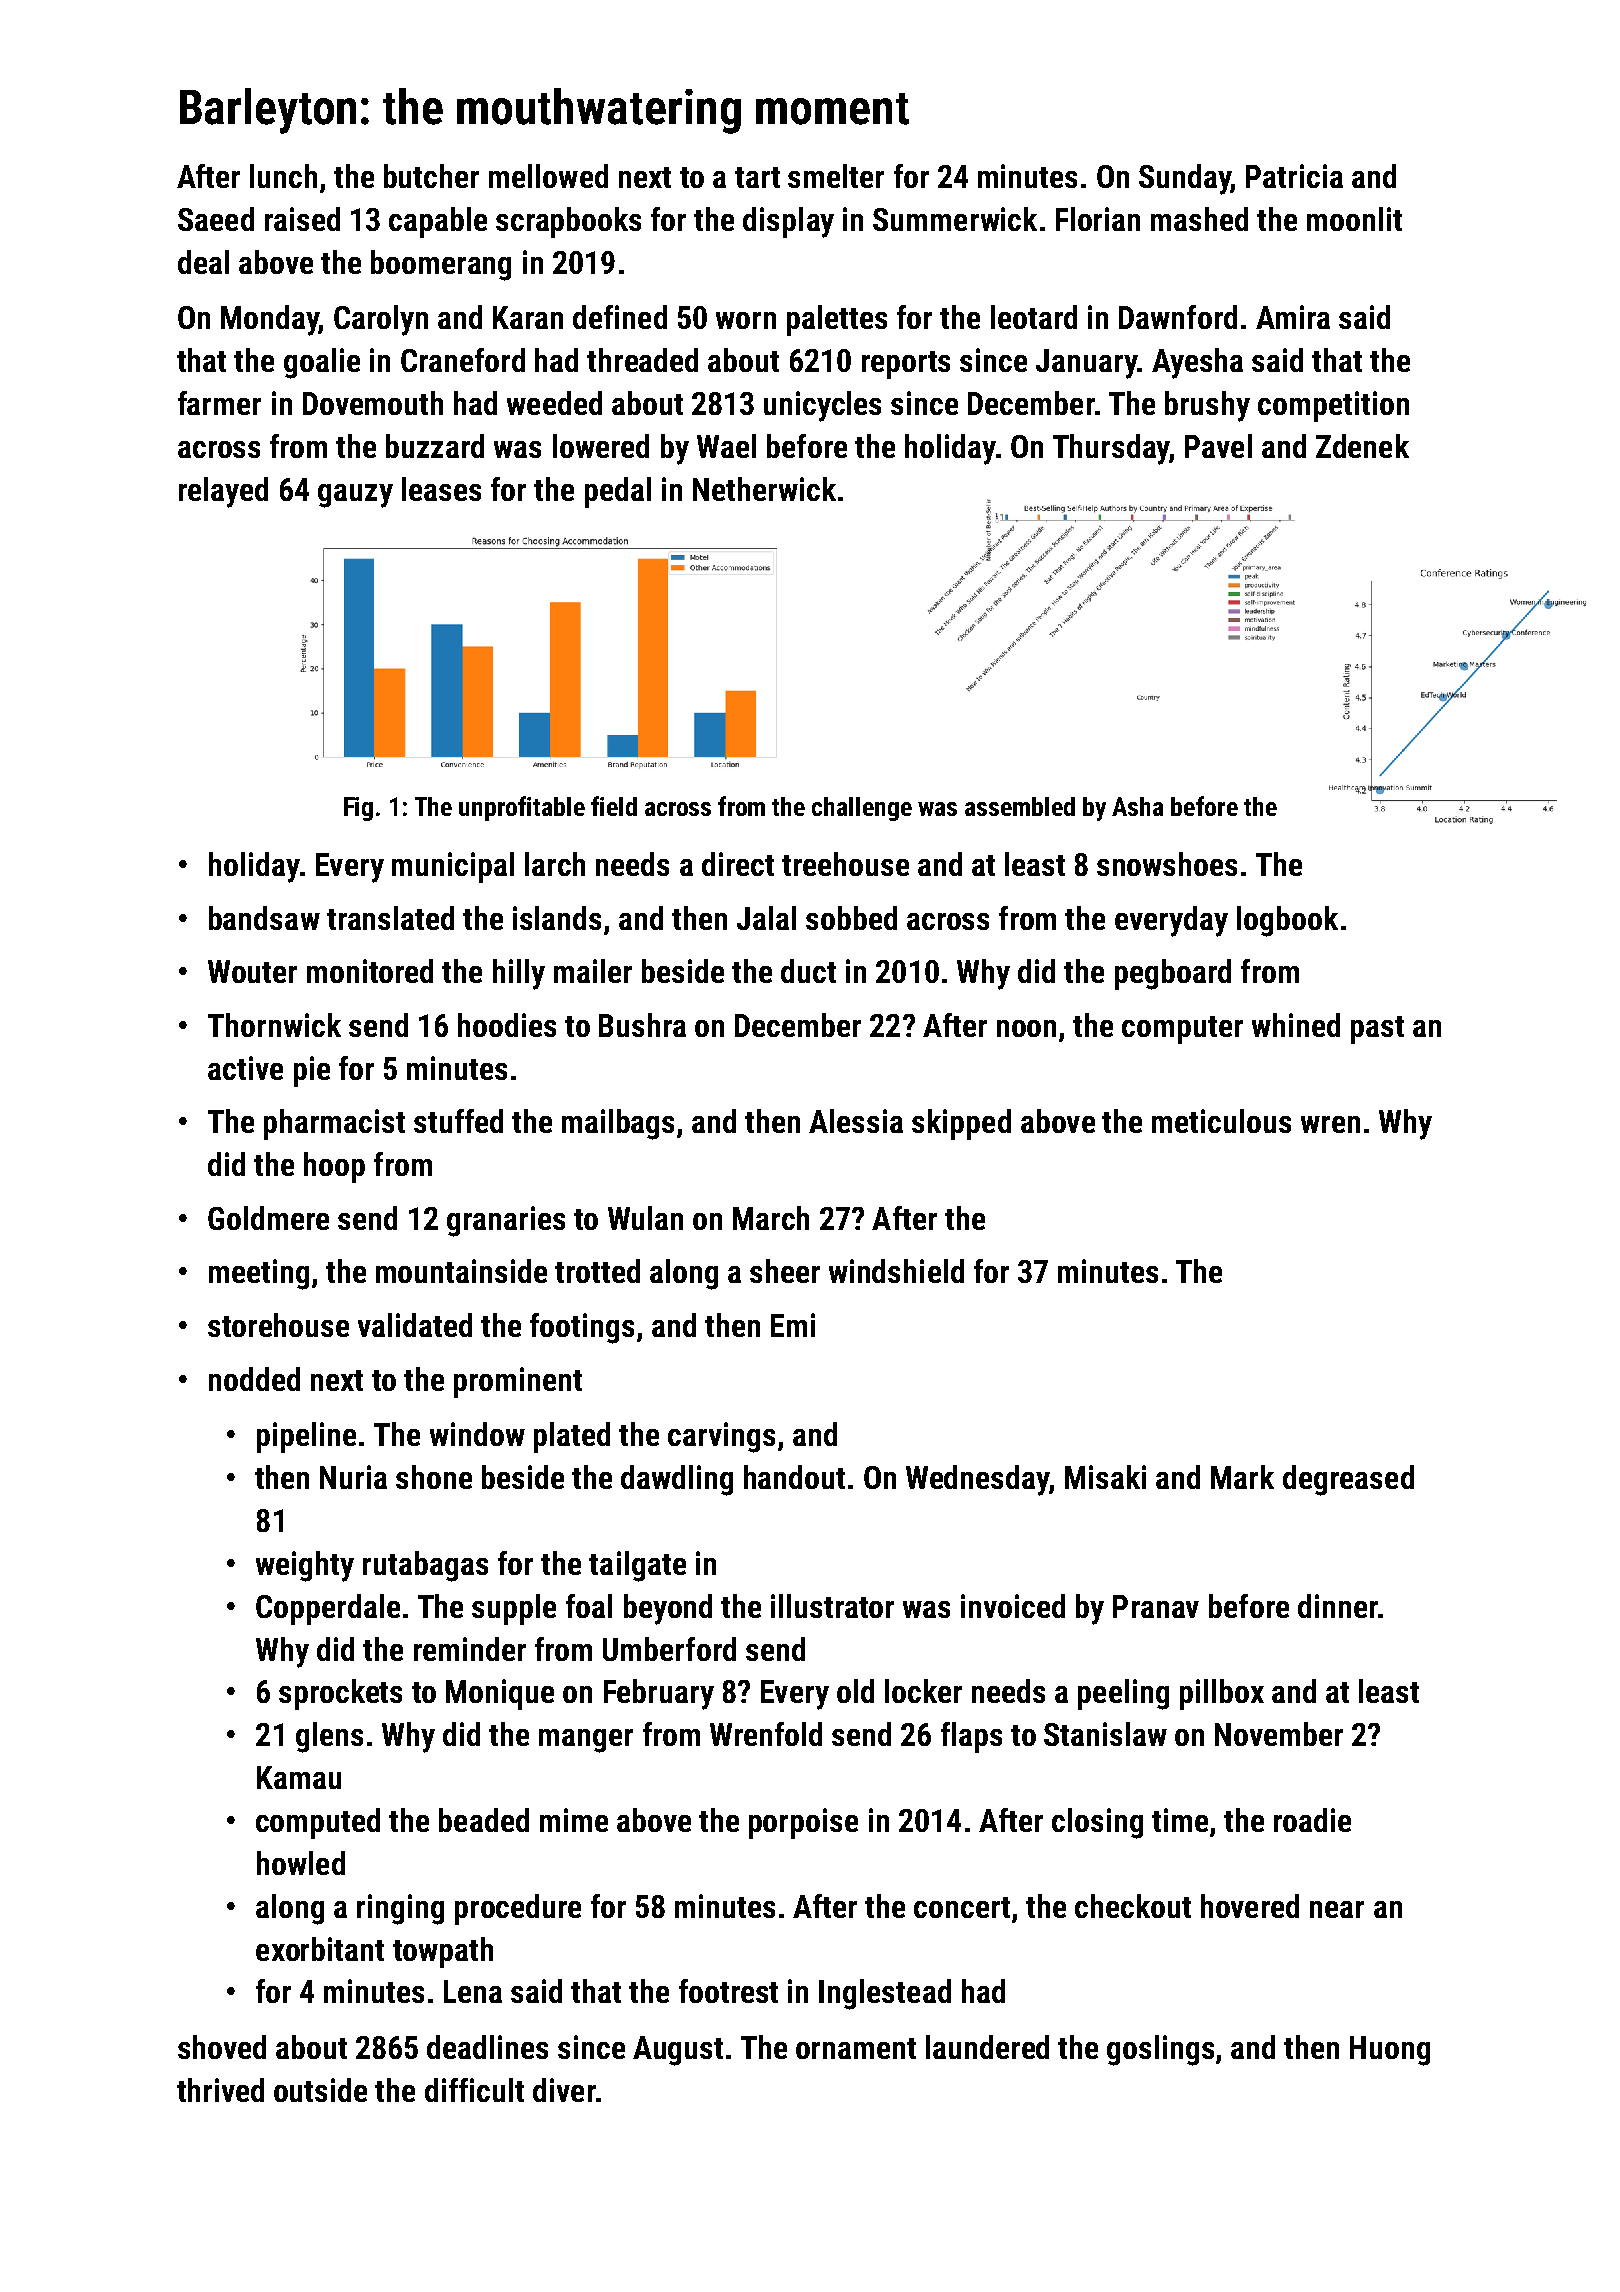  Describe the element at coordinates (305, 1566) in the document. I see `weighty` at that location.
